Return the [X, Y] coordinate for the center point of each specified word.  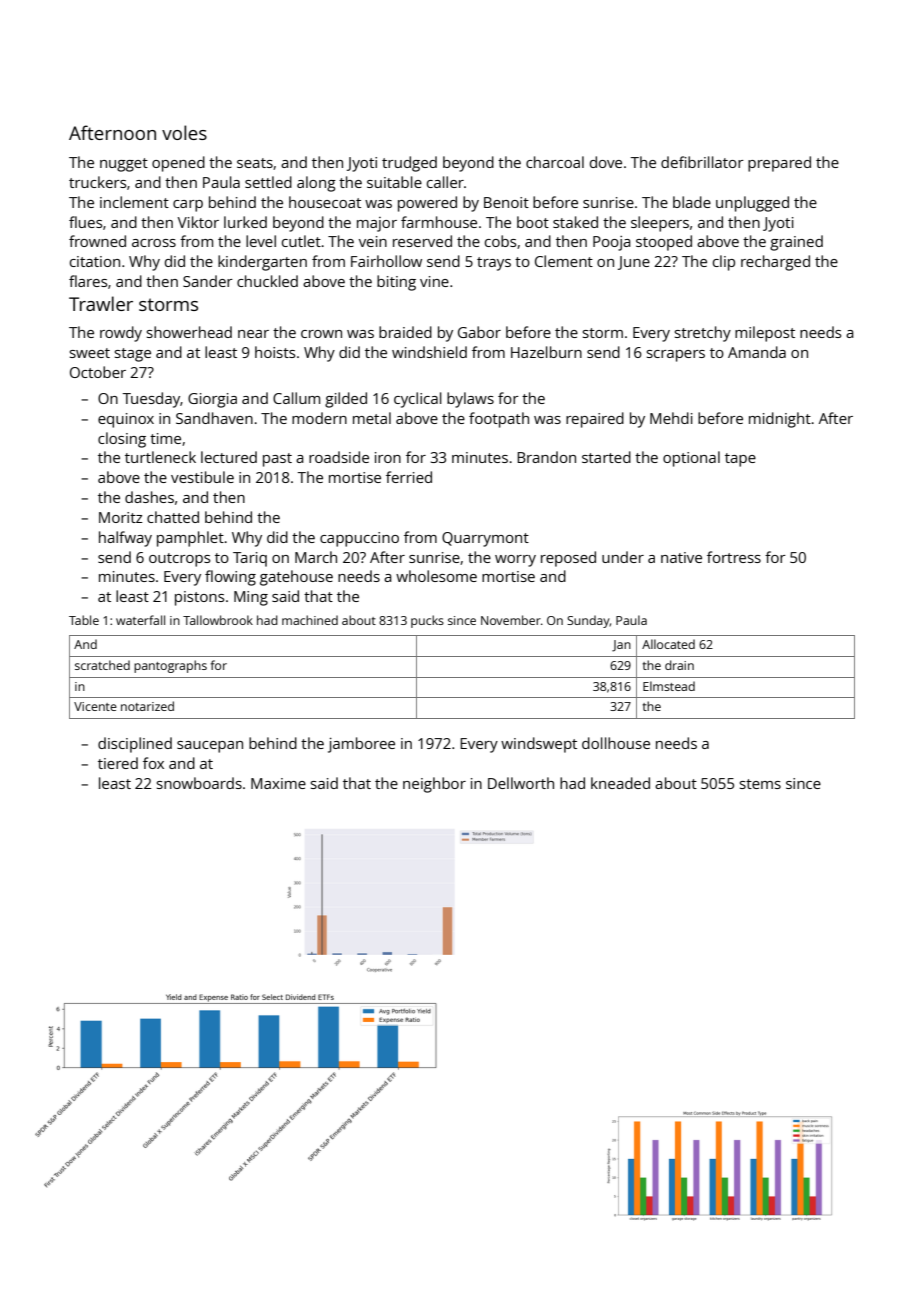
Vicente [95, 706]
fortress [734, 557]
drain [679, 665]
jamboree [361, 745]
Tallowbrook [218, 620]
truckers [97, 182]
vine [434, 281]
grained [796, 243]
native [681, 557]
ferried [409, 477]
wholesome [436, 576]
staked [575, 222]
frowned [97, 241]
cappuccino [359, 539]
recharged [775, 263]
